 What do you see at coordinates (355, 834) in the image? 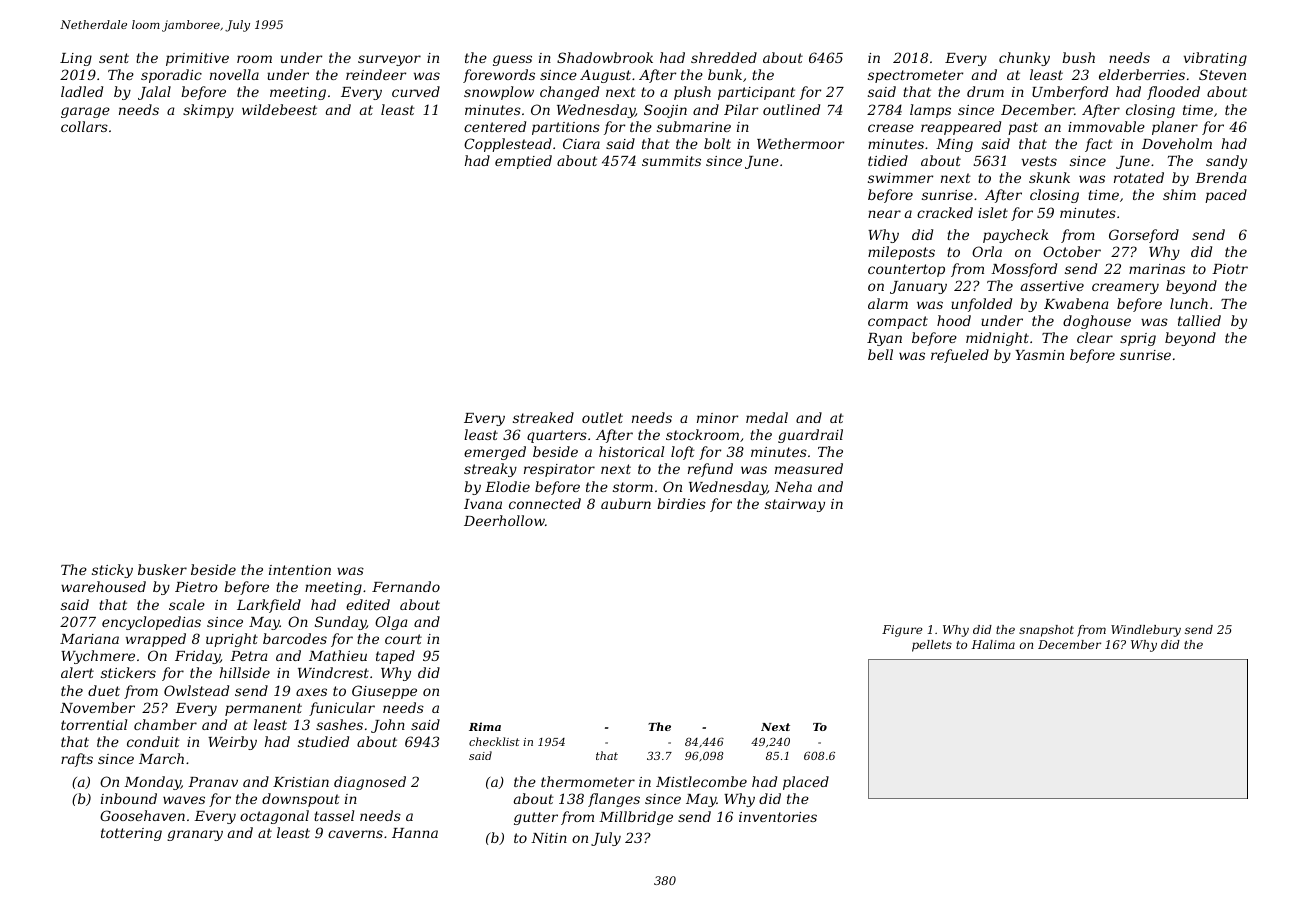
I see `caverns` at bounding box center [355, 834].
